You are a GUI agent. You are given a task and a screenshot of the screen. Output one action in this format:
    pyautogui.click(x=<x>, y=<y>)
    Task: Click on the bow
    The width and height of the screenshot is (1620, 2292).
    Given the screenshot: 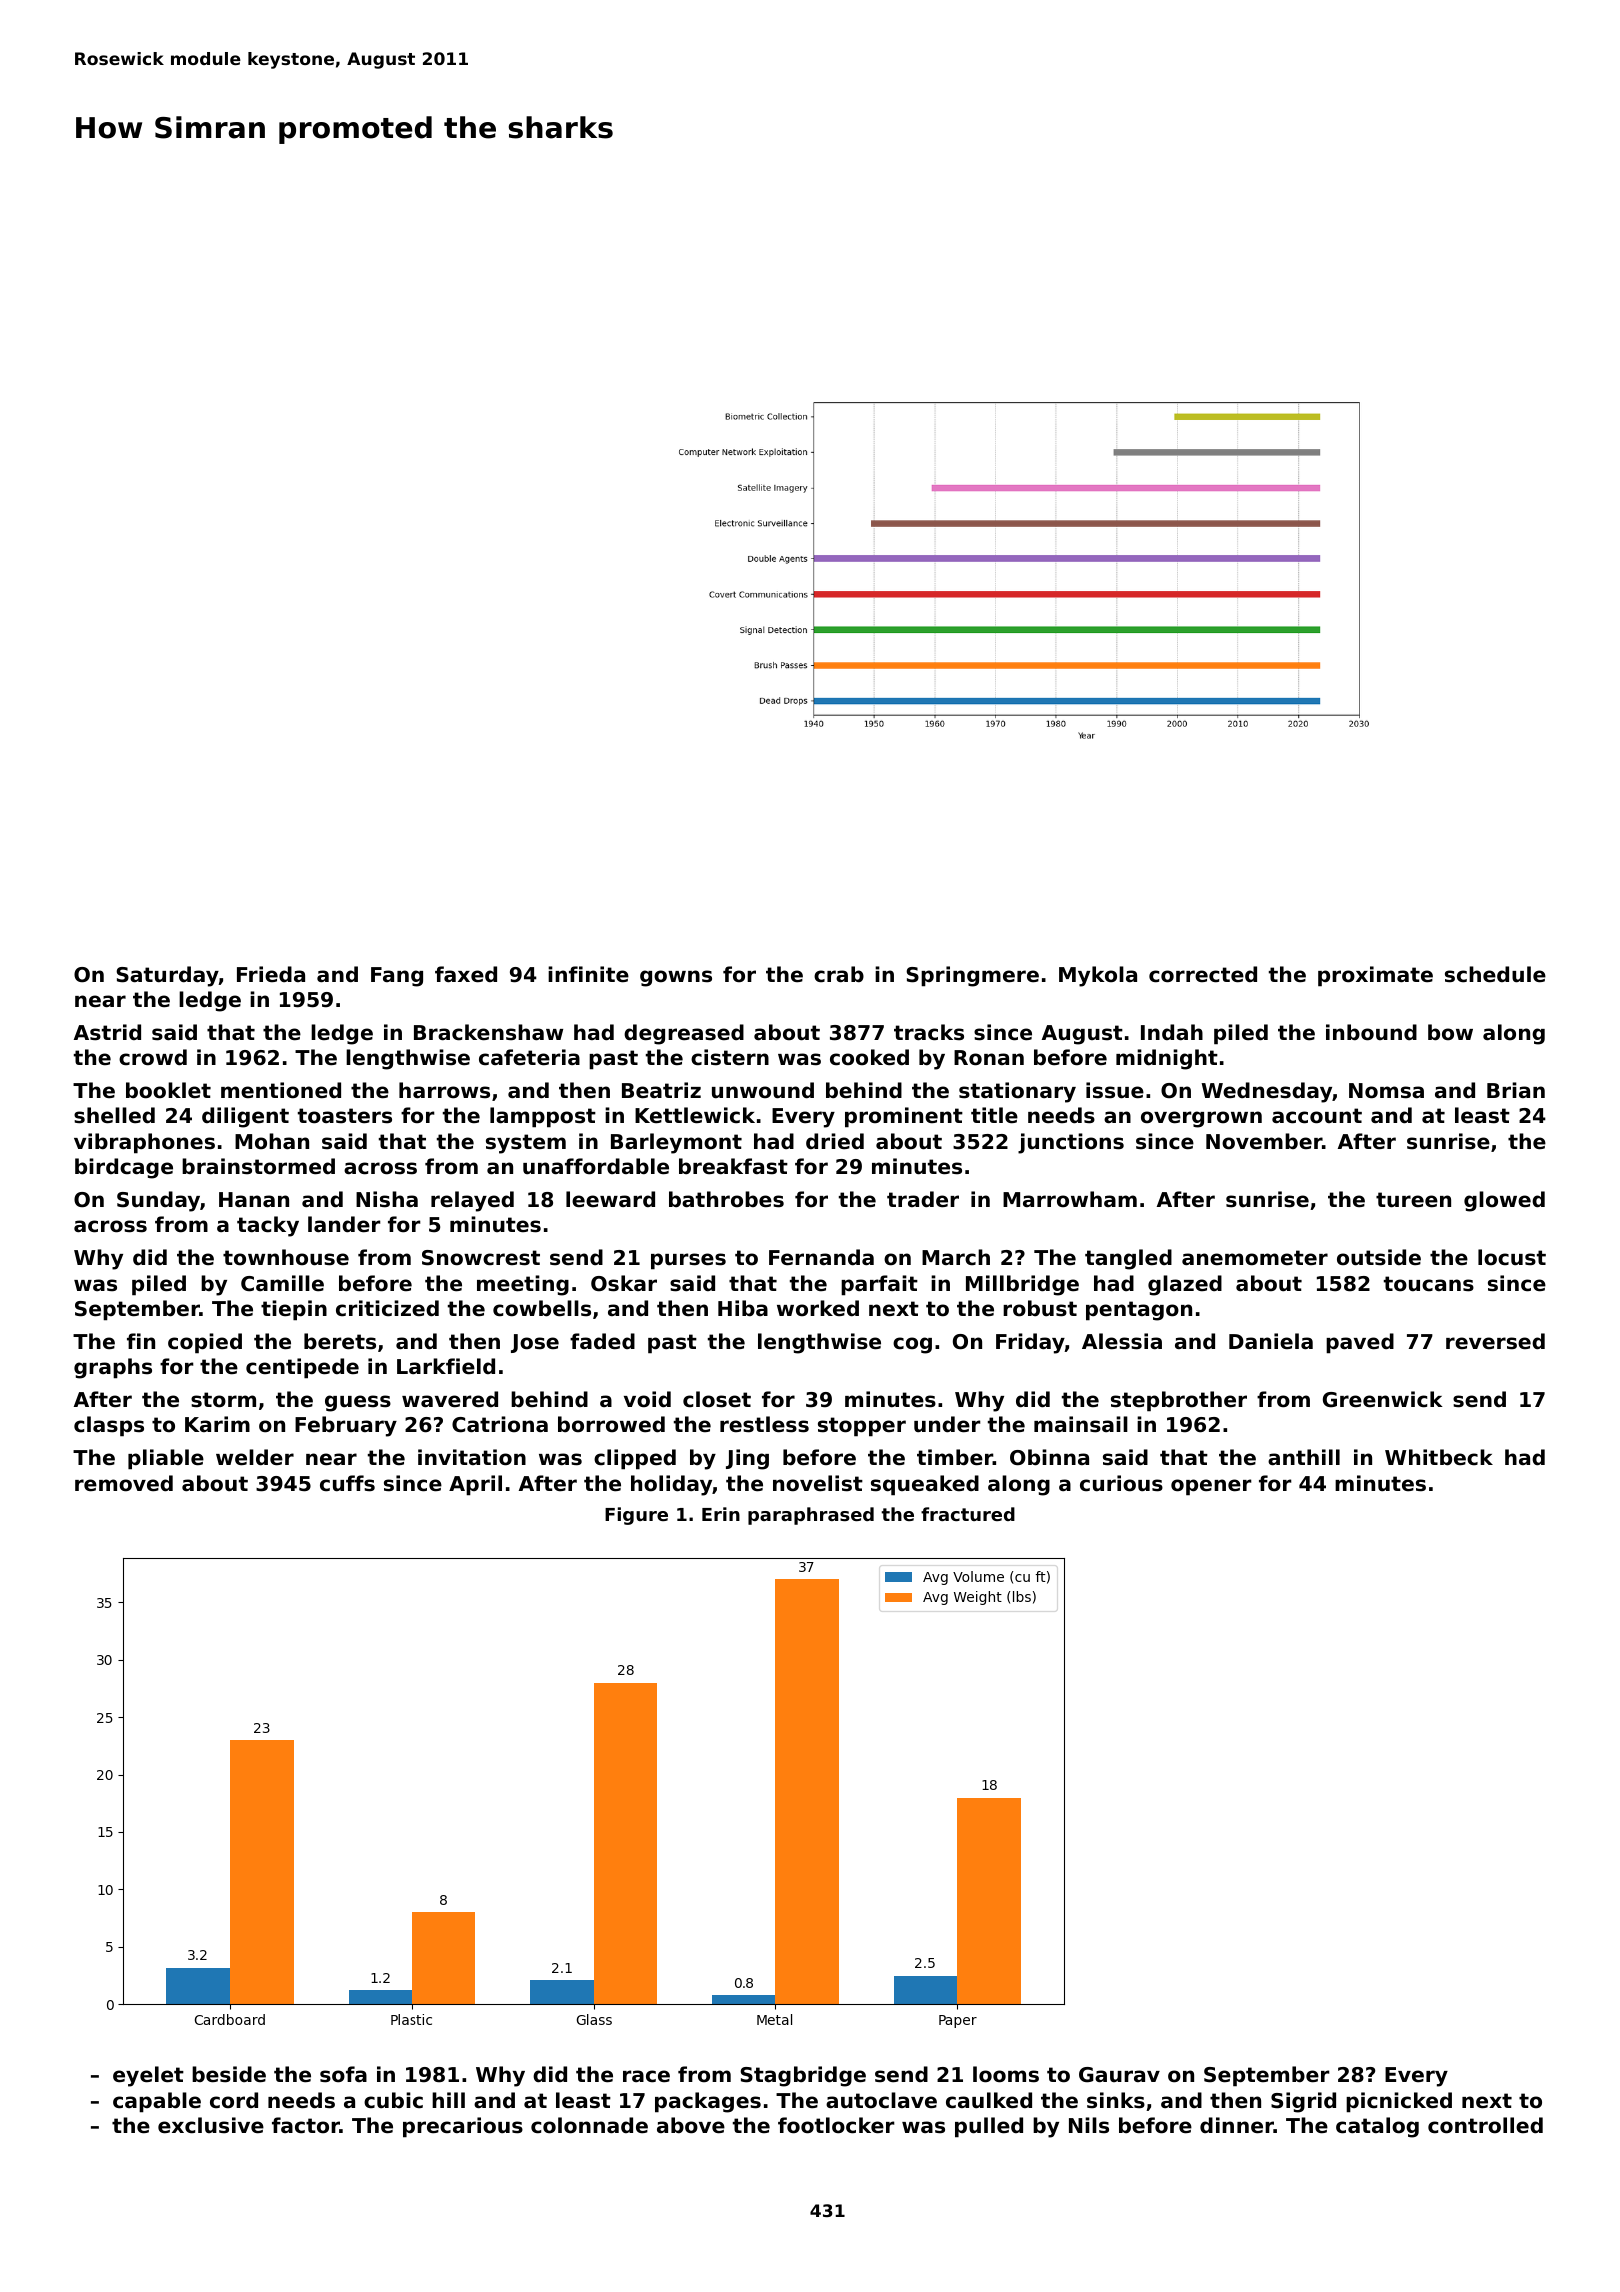 What is the action you would take?
    pyautogui.click(x=1450, y=1032)
